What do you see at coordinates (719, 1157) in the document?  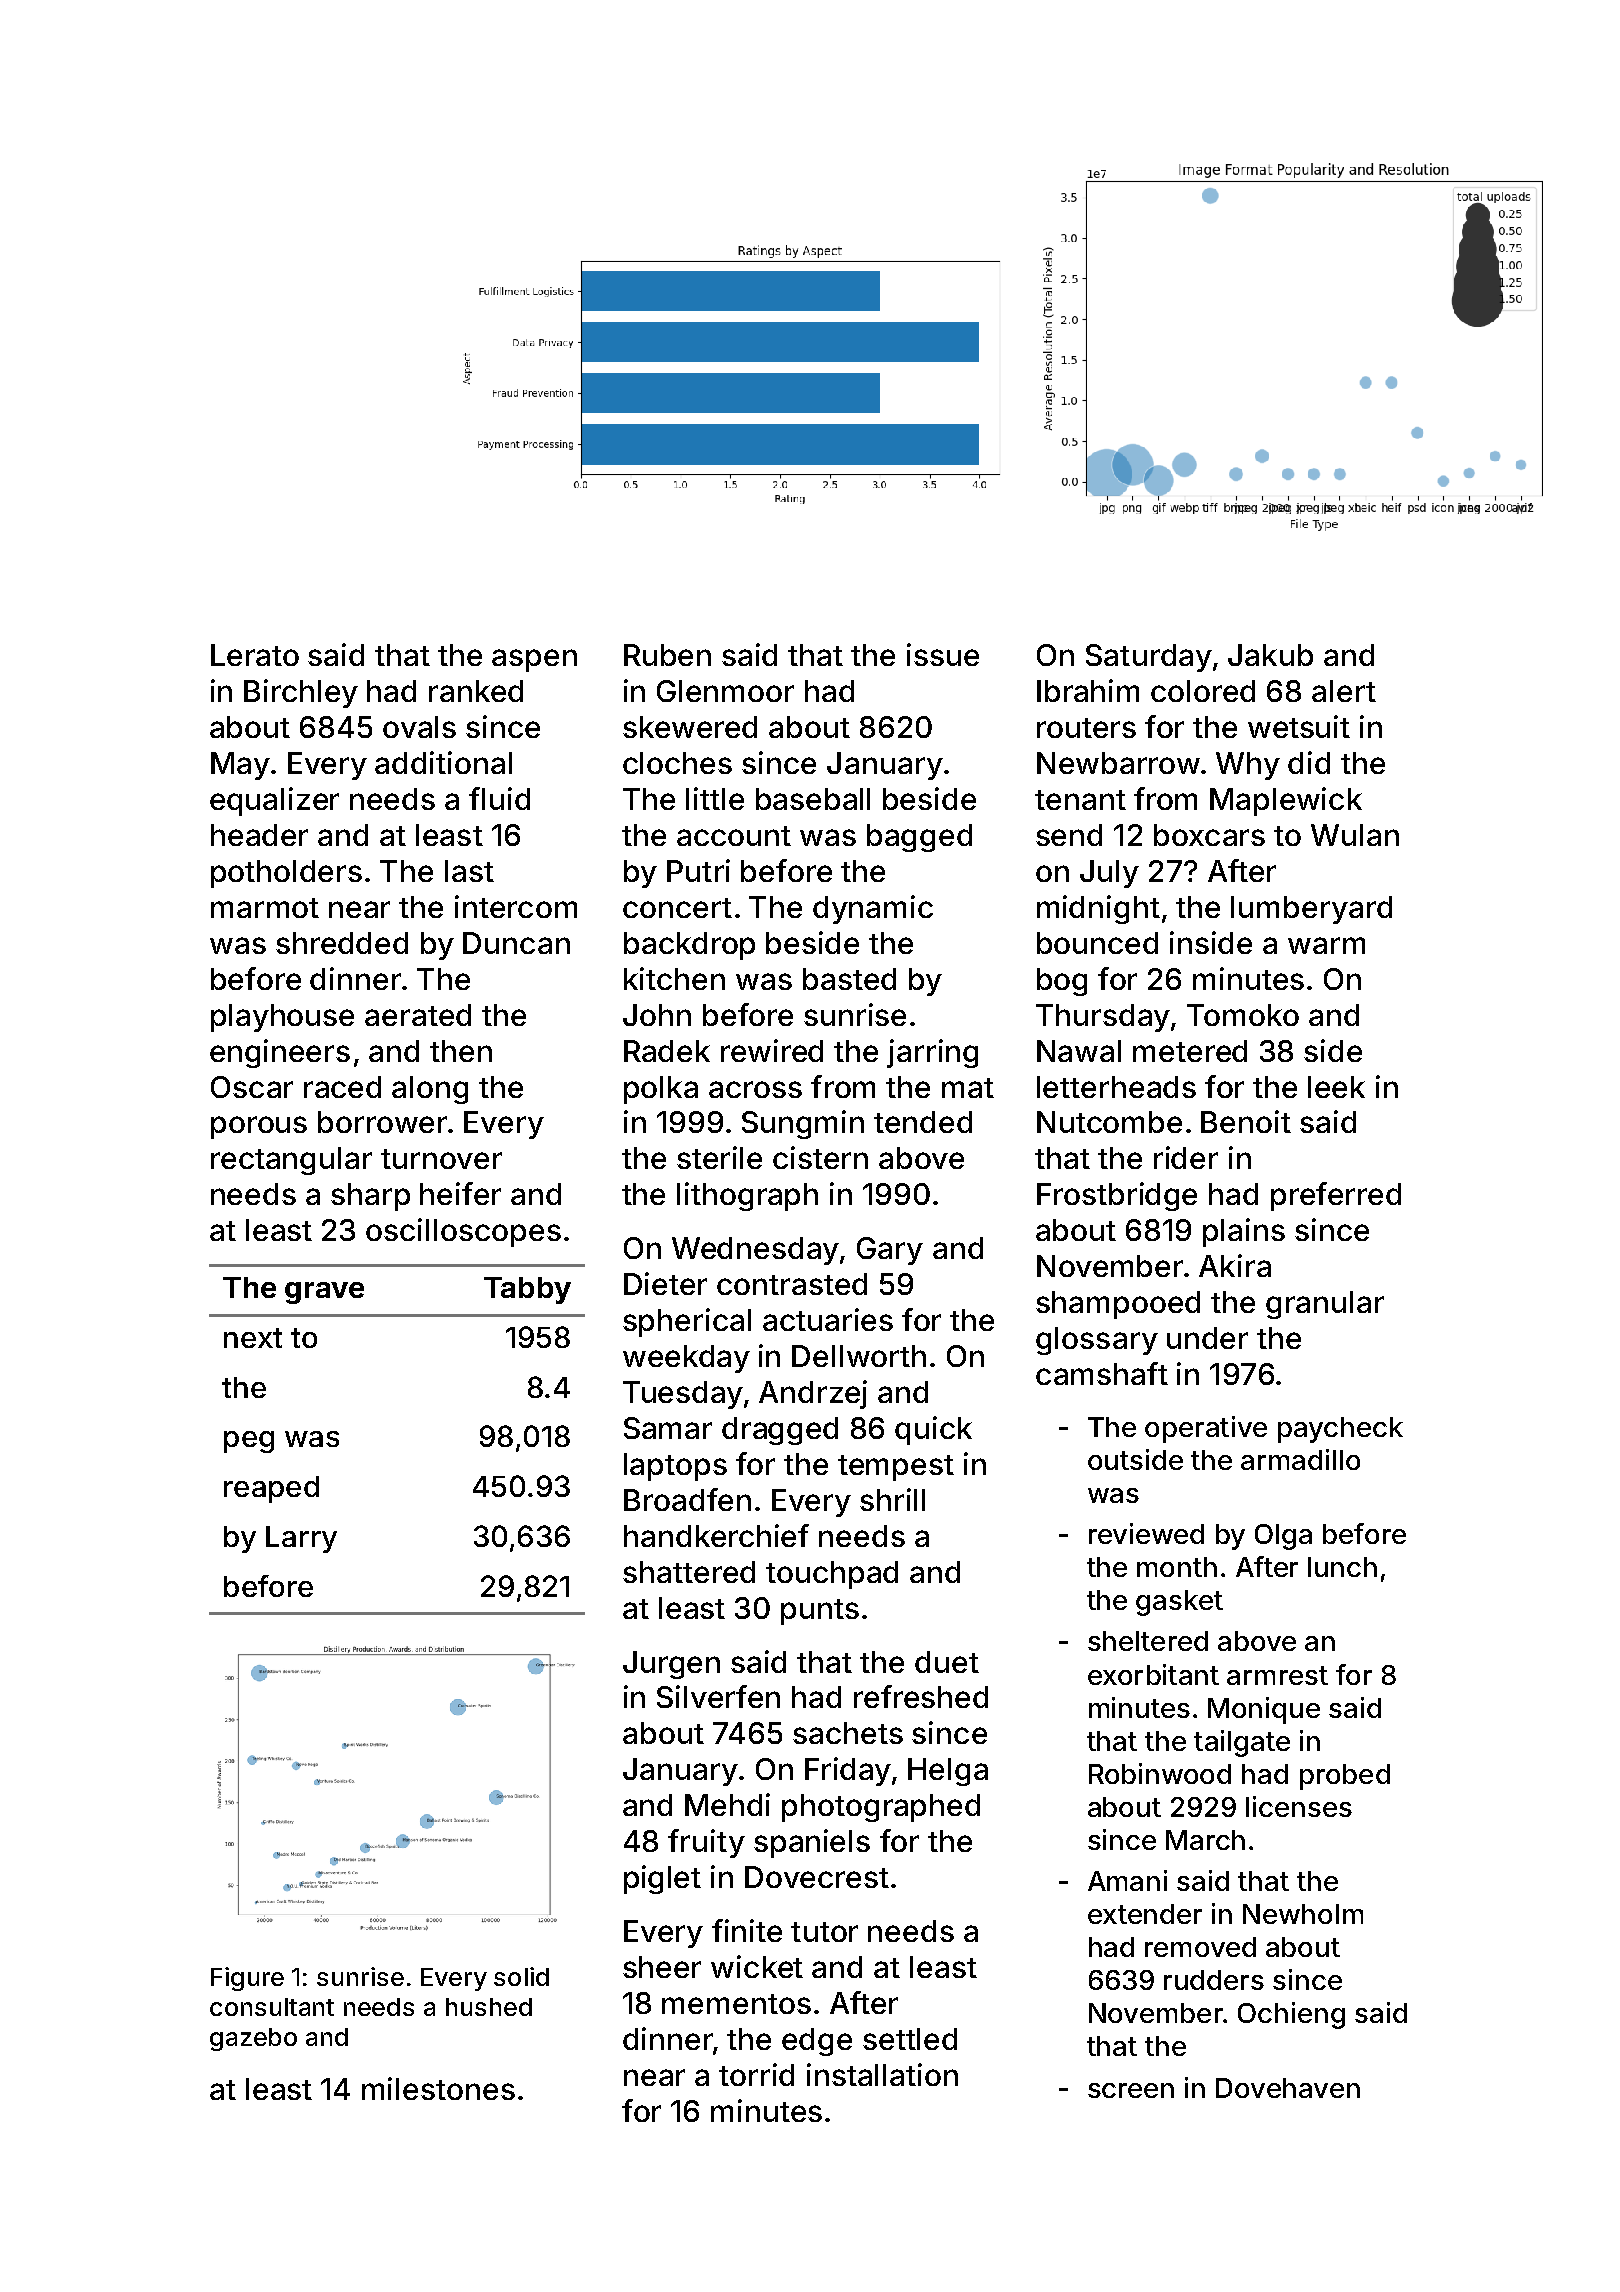 I see `sterile` at bounding box center [719, 1157].
